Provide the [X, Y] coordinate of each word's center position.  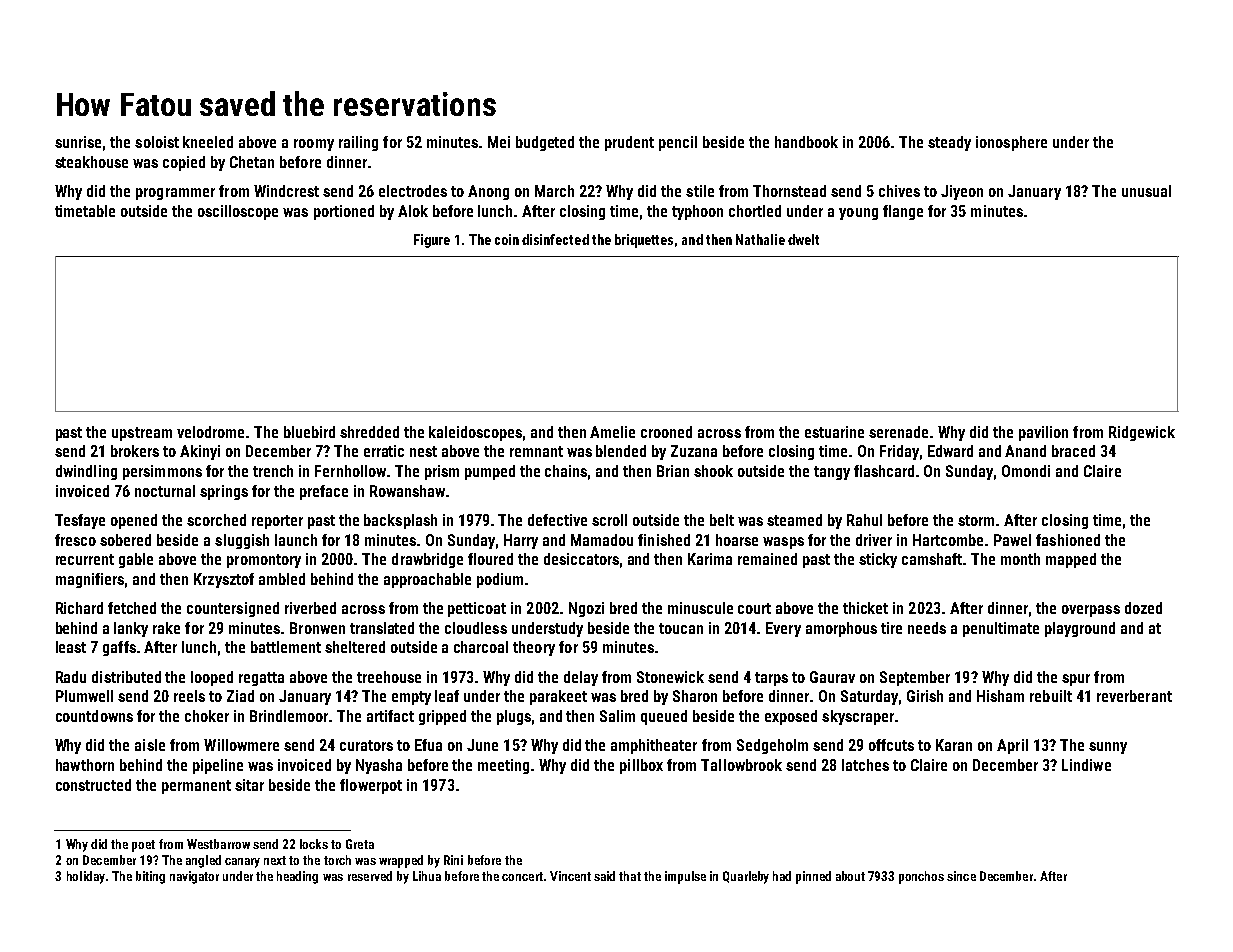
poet [143, 846]
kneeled [208, 142]
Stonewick [670, 677]
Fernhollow [350, 471]
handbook [806, 142]
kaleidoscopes [475, 433]
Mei [499, 142]
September [915, 678]
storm [976, 520]
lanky [131, 629]
